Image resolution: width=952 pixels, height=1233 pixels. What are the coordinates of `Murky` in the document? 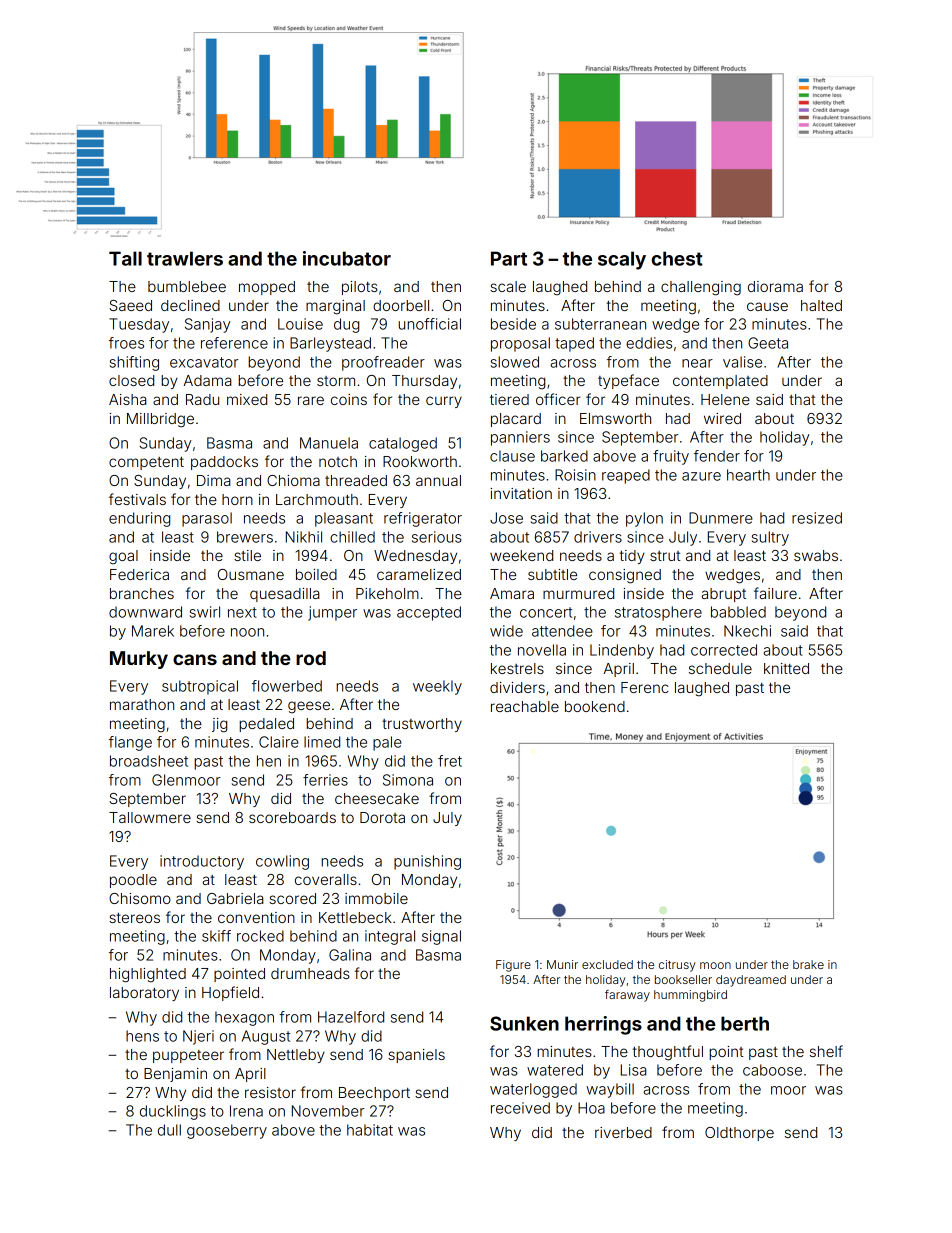 It's located at (139, 660).
